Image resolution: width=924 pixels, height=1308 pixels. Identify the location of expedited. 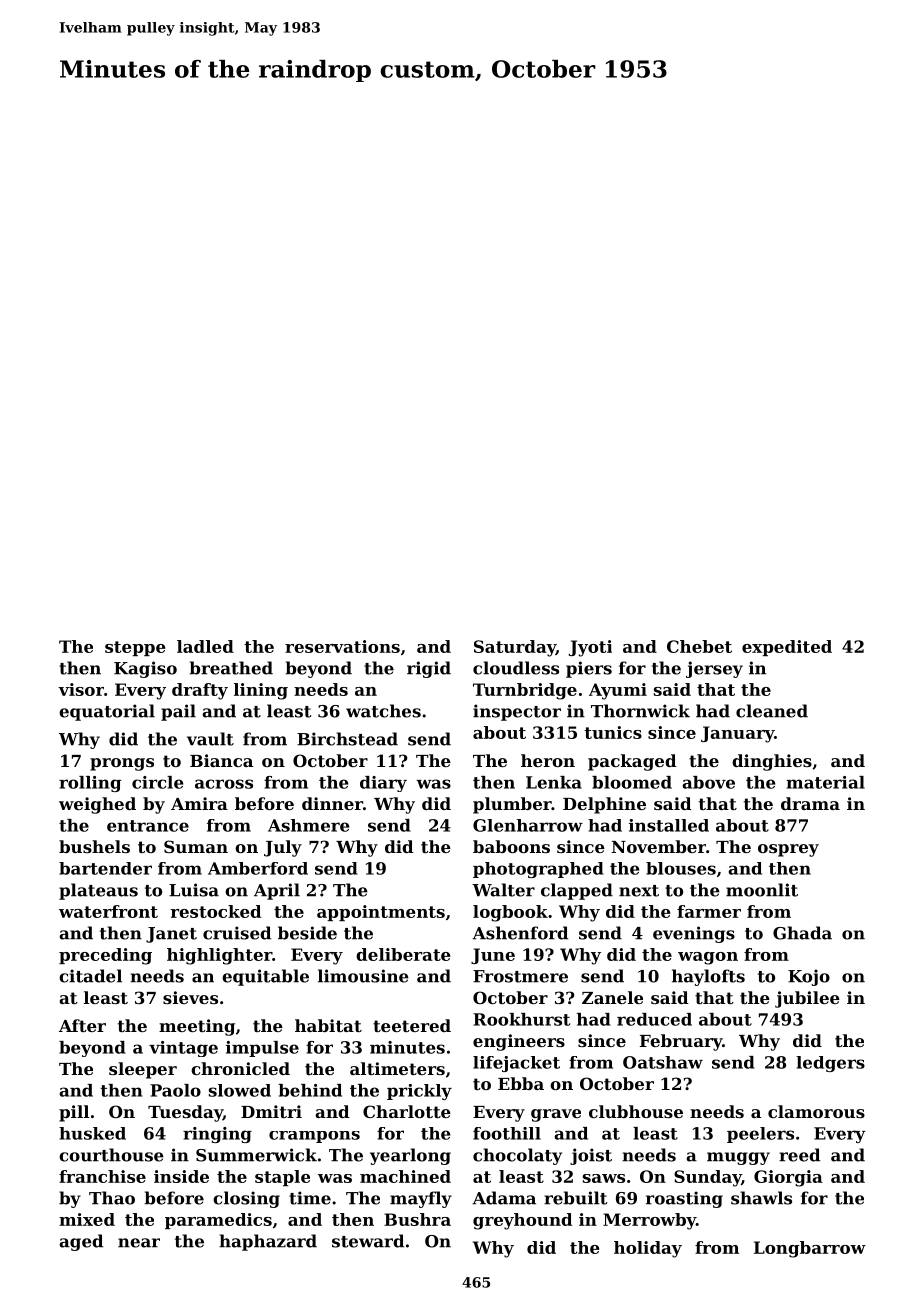
(787, 648).
